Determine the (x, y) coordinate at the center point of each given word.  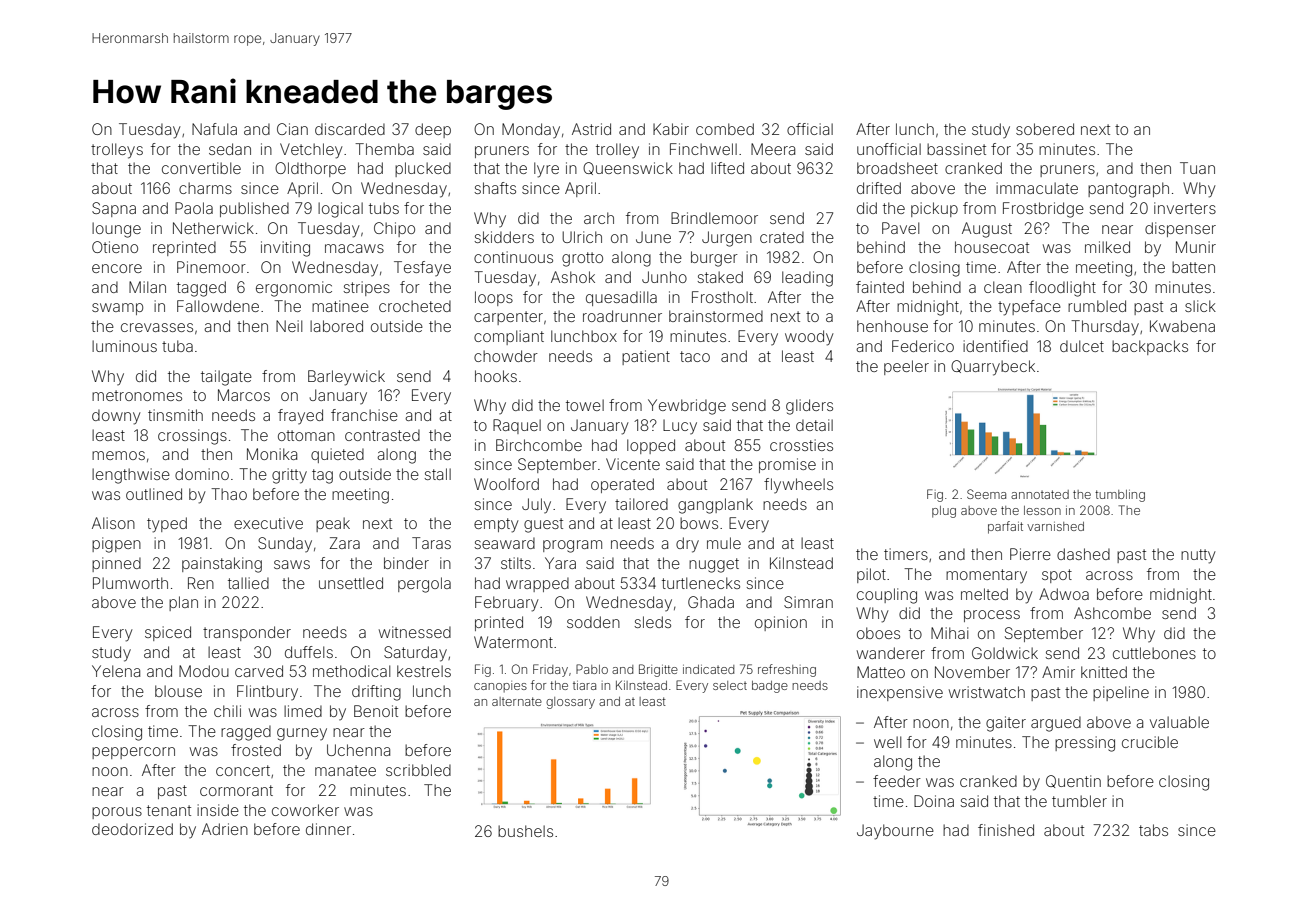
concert (243, 770)
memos (118, 455)
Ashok (573, 277)
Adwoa (1064, 594)
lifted (727, 168)
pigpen (116, 545)
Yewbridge (687, 407)
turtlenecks (701, 583)
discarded (350, 129)
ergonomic (294, 289)
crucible (1150, 742)
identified (995, 346)
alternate (517, 701)
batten (1193, 267)
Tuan (1197, 168)
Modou (204, 671)
